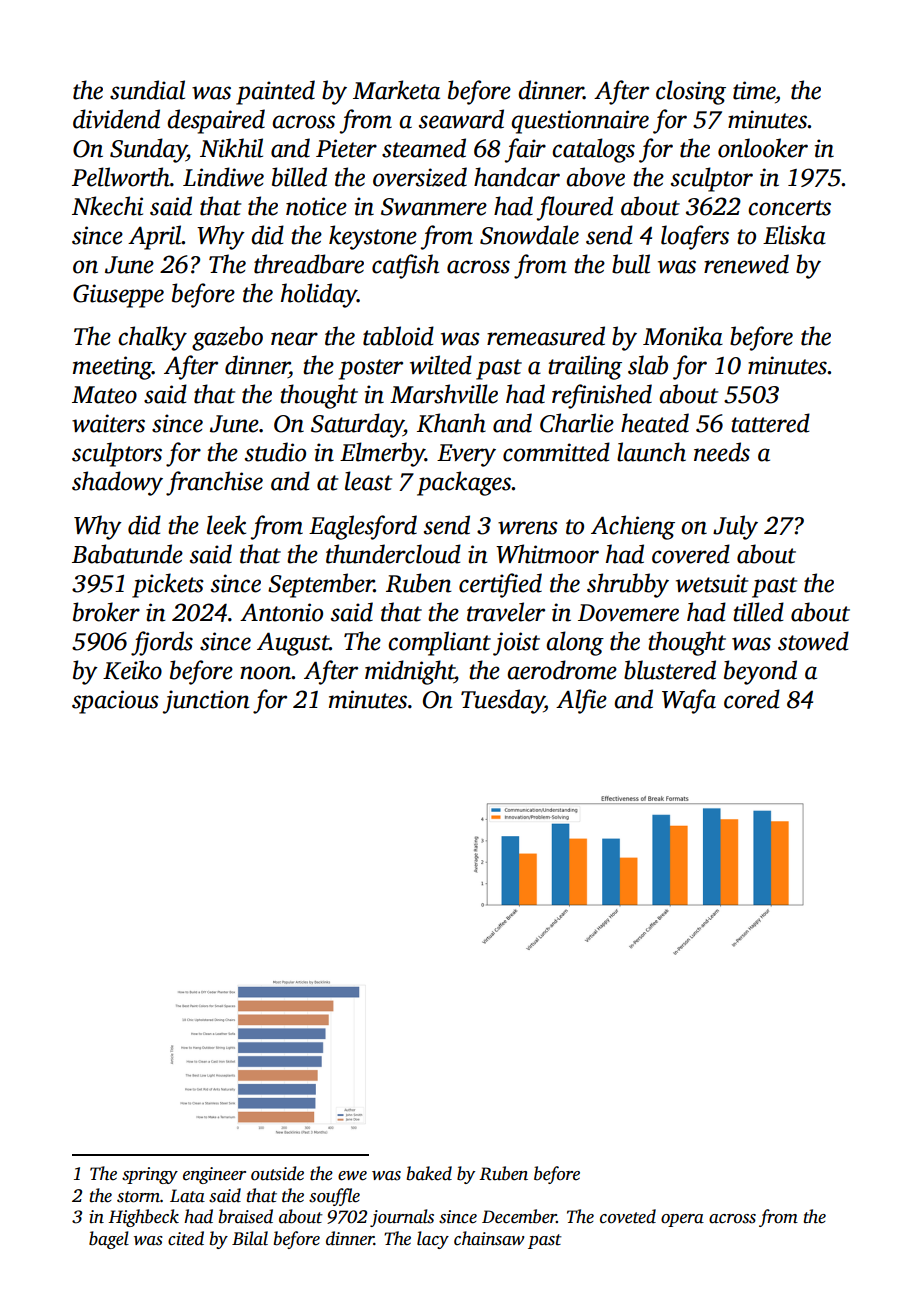 The height and width of the screenshot is (1311, 924). Describe the element at coordinates (109, 1240) in the screenshot. I see `bagel` at that location.
